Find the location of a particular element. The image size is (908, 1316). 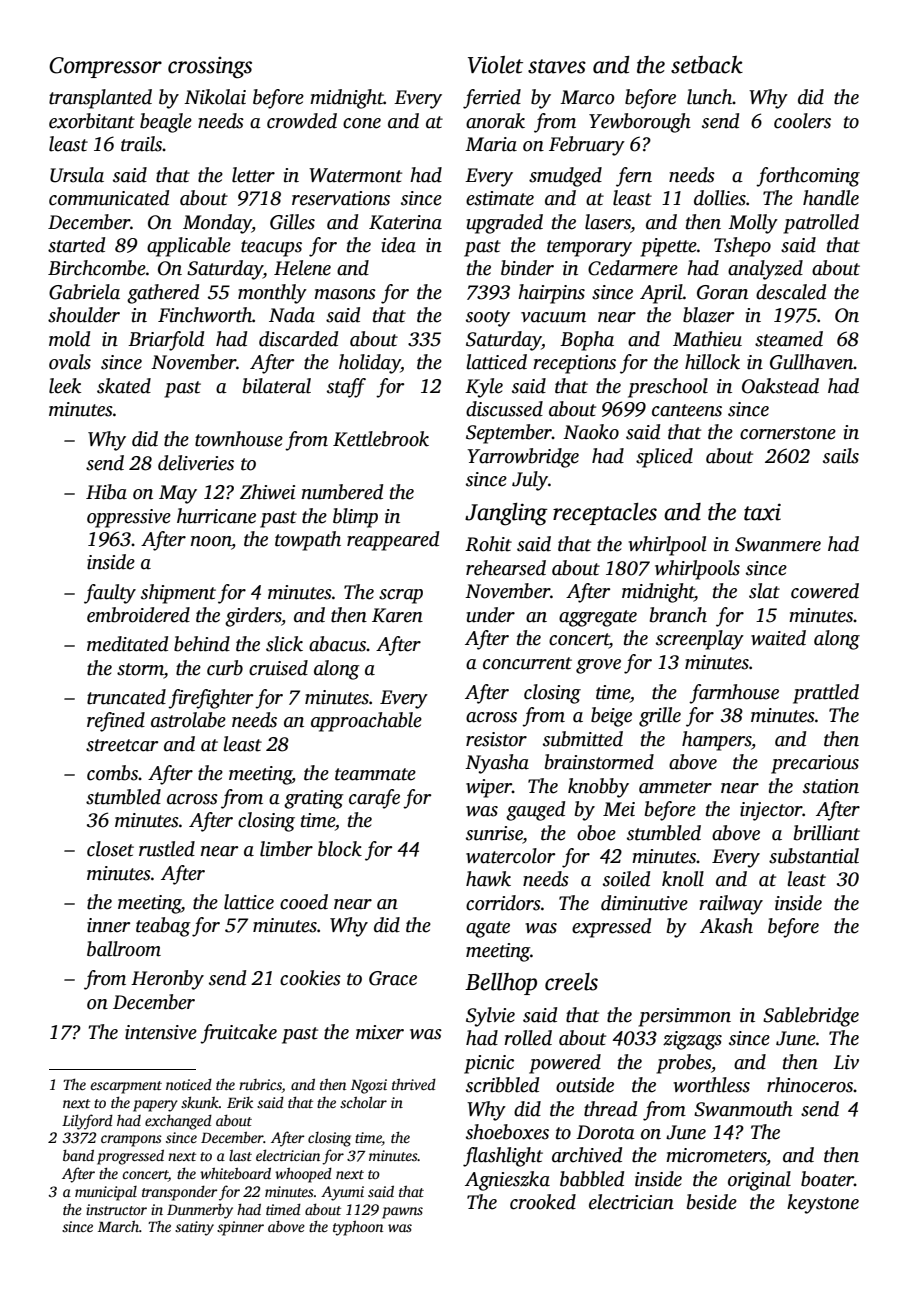

staves is located at coordinates (557, 66).
